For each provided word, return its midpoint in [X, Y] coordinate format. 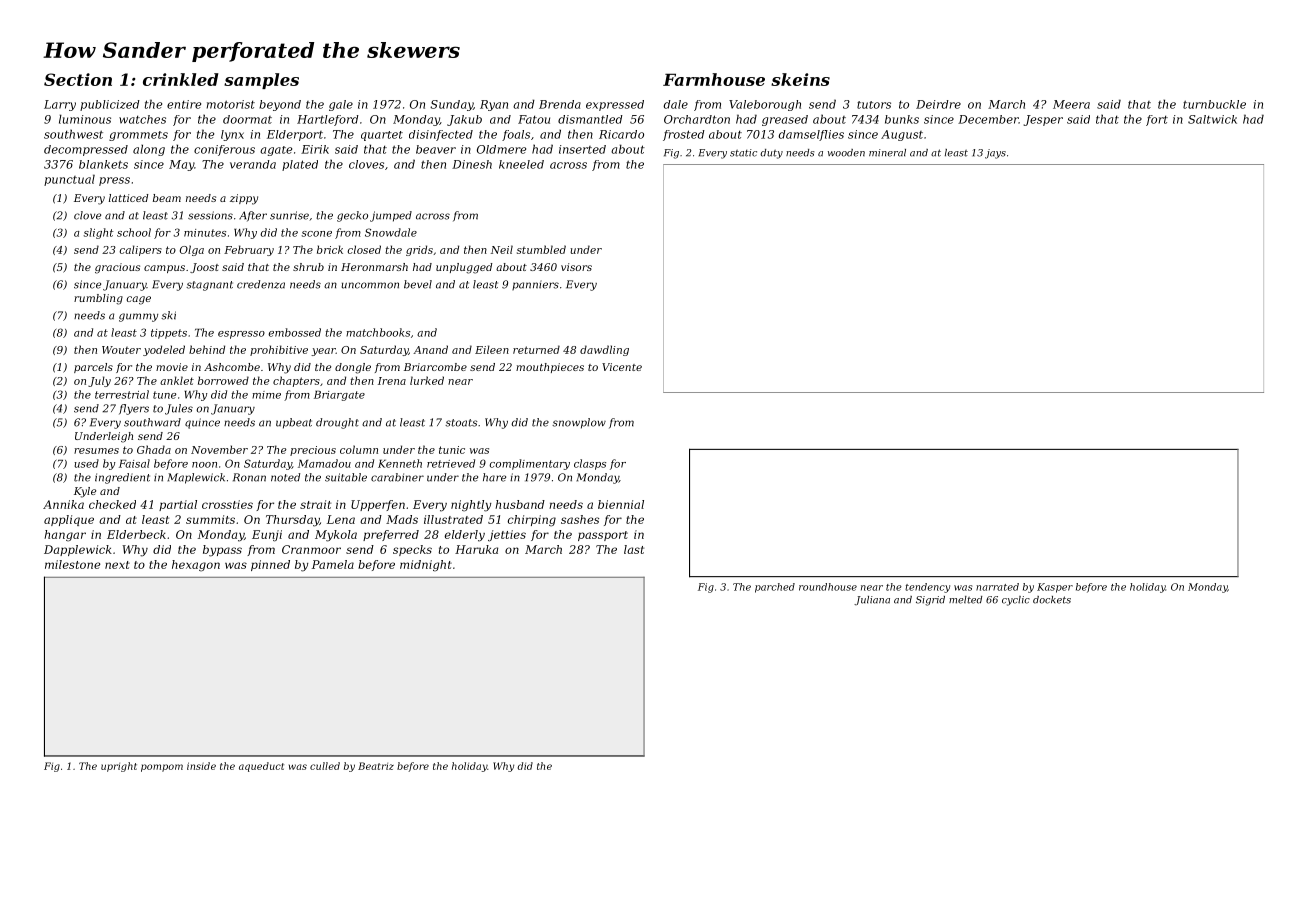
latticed [128, 198]
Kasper [1055, 588]
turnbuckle [1214, 104]
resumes [96, 451]
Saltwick [1212, 119]
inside [201, 766]
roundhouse [828, 587]
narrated [997, 587]
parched [775, 588]
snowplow [579, 423]
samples [261, 81]
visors [576, 267]
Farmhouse [714, 79]
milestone [72, 564]
